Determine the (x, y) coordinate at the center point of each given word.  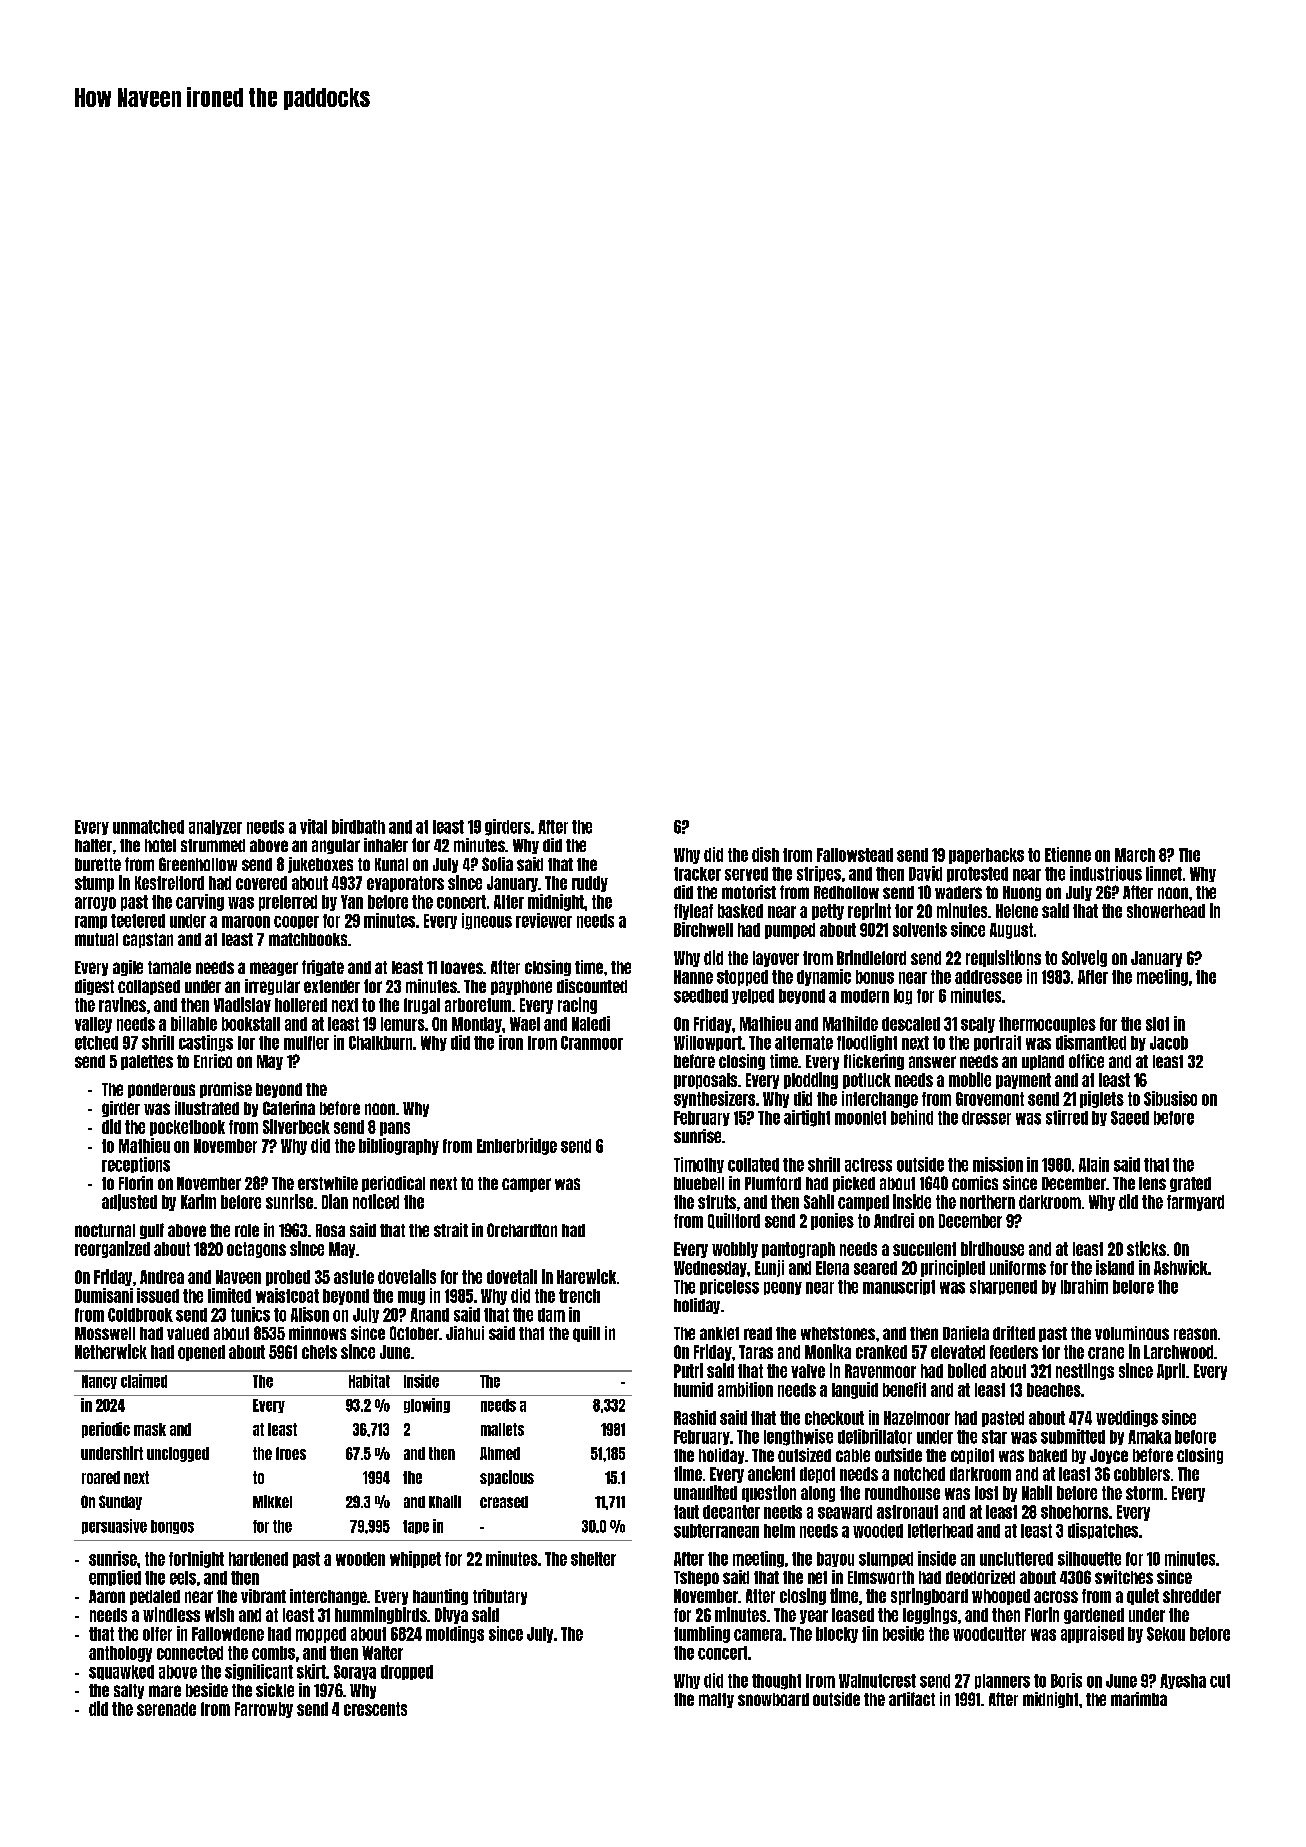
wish (219, 1614)
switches (1124, 1577)
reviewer (544, 920)
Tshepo (696, 1578)
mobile (970, 1079)
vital (313, 826)
